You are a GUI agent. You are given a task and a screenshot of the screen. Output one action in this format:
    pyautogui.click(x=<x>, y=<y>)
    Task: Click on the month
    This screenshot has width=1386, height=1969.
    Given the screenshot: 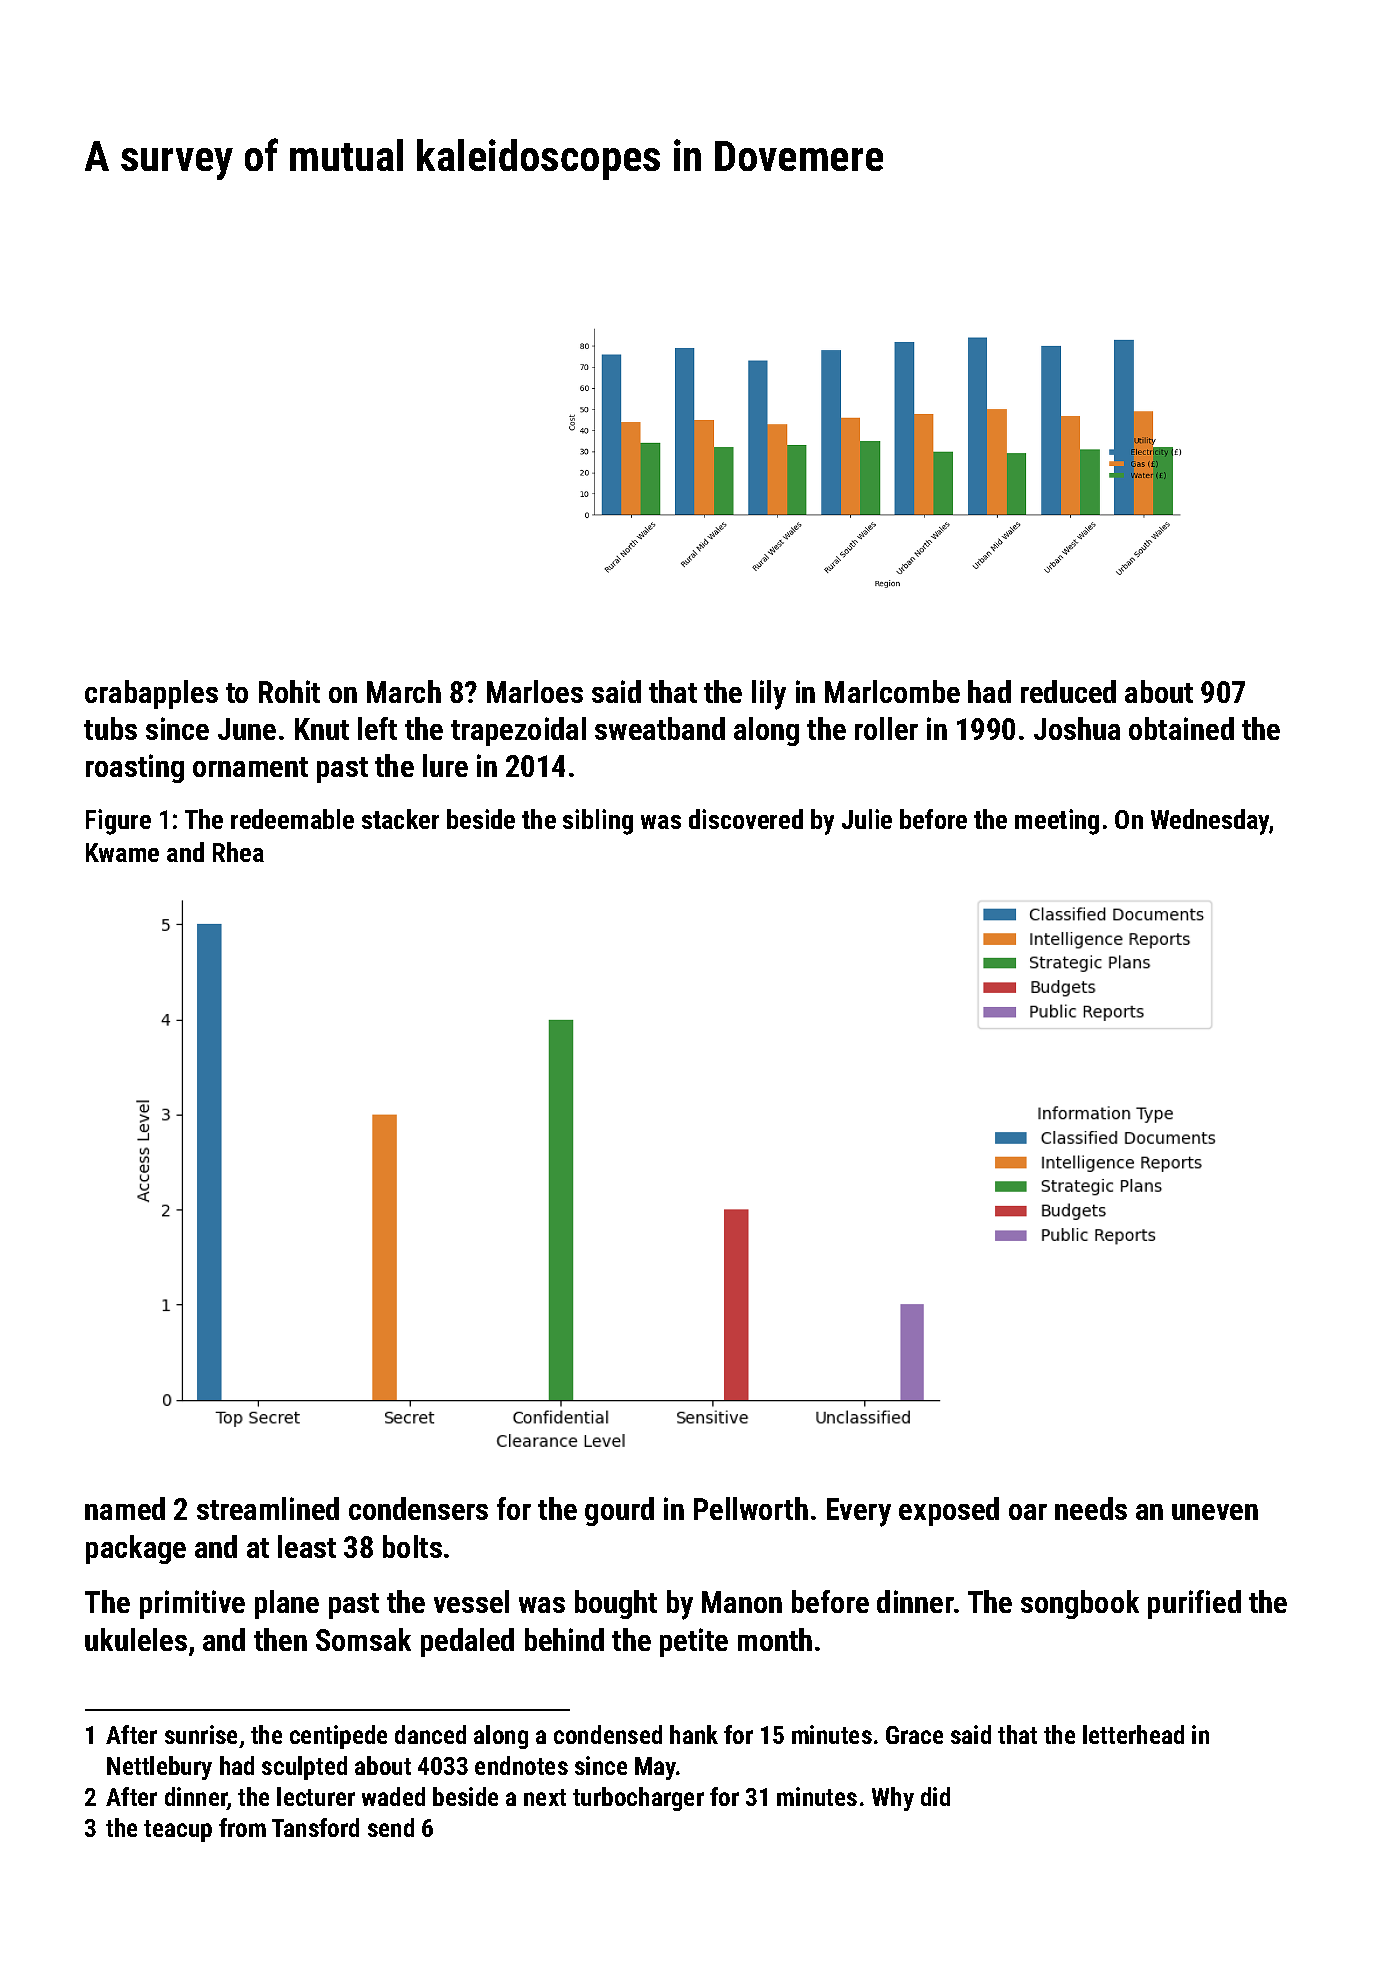 What is the action you would take?
    pyautogui.click(x=775, y=1639)
